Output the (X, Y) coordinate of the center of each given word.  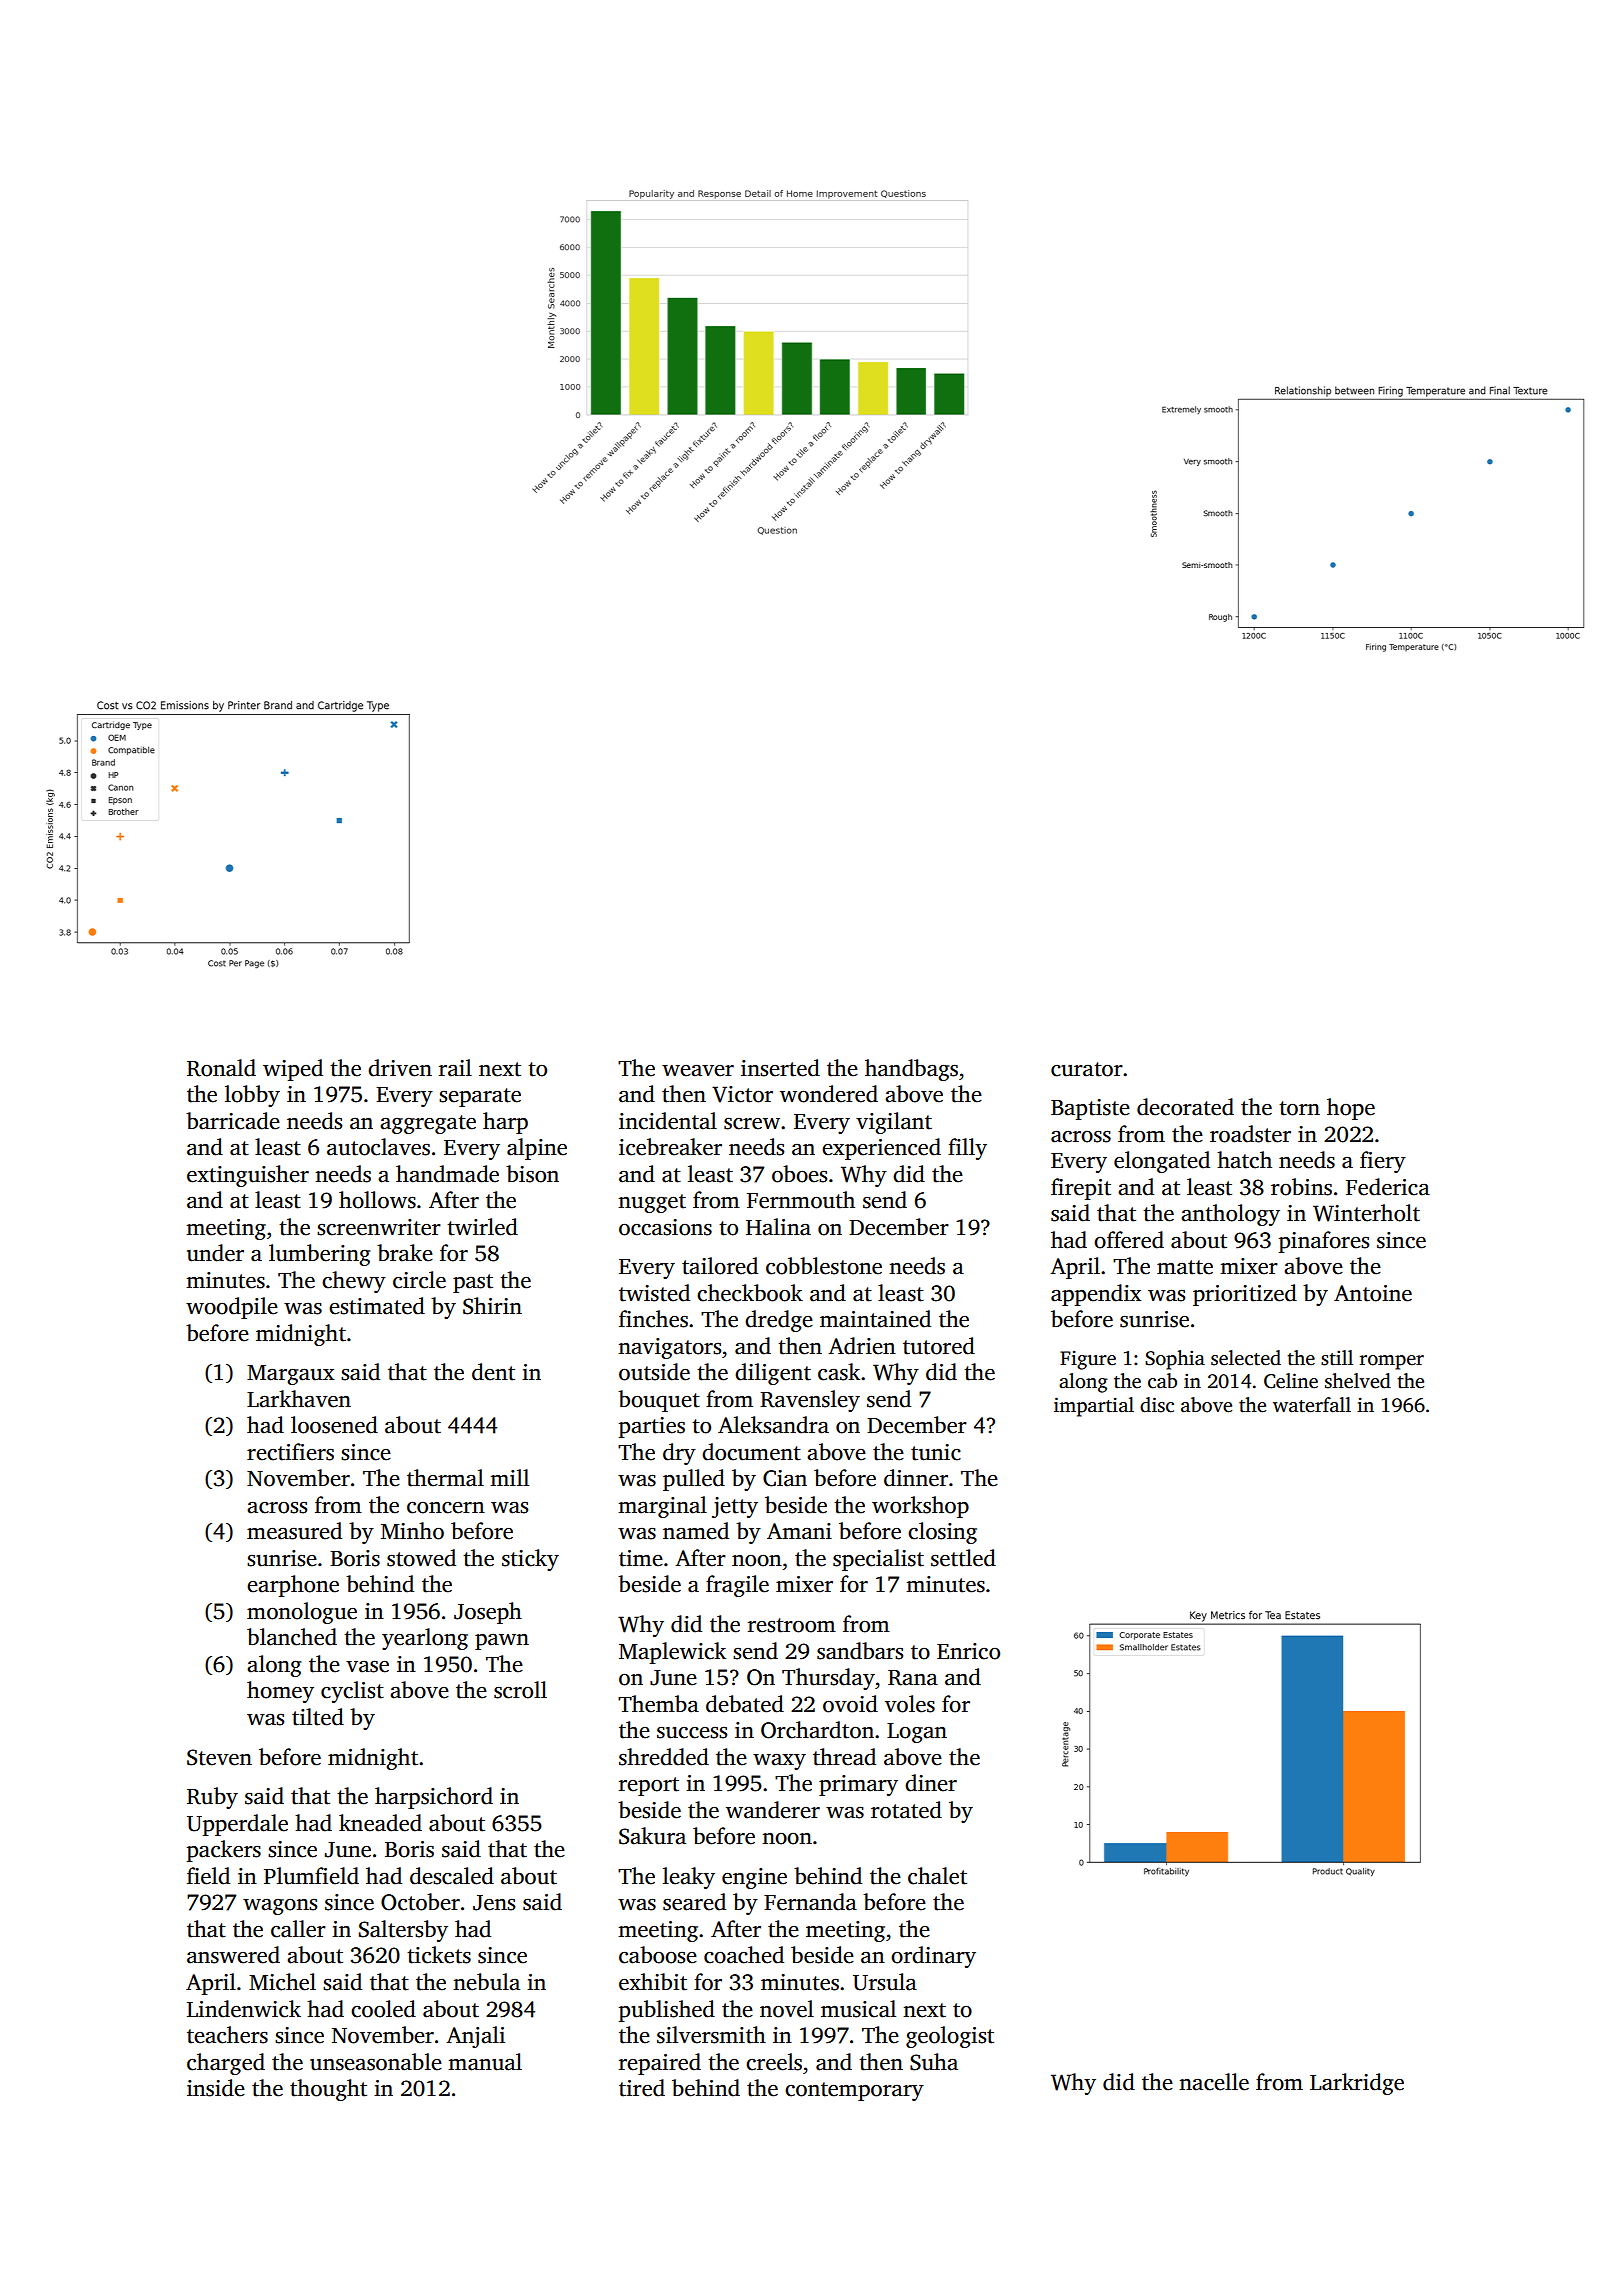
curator (1087, 1069)
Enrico (968, 1651)
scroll (520, 1690)
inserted (780, 1068)
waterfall (1312, 1405)
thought (328, 2090)
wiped (293, 1070)
